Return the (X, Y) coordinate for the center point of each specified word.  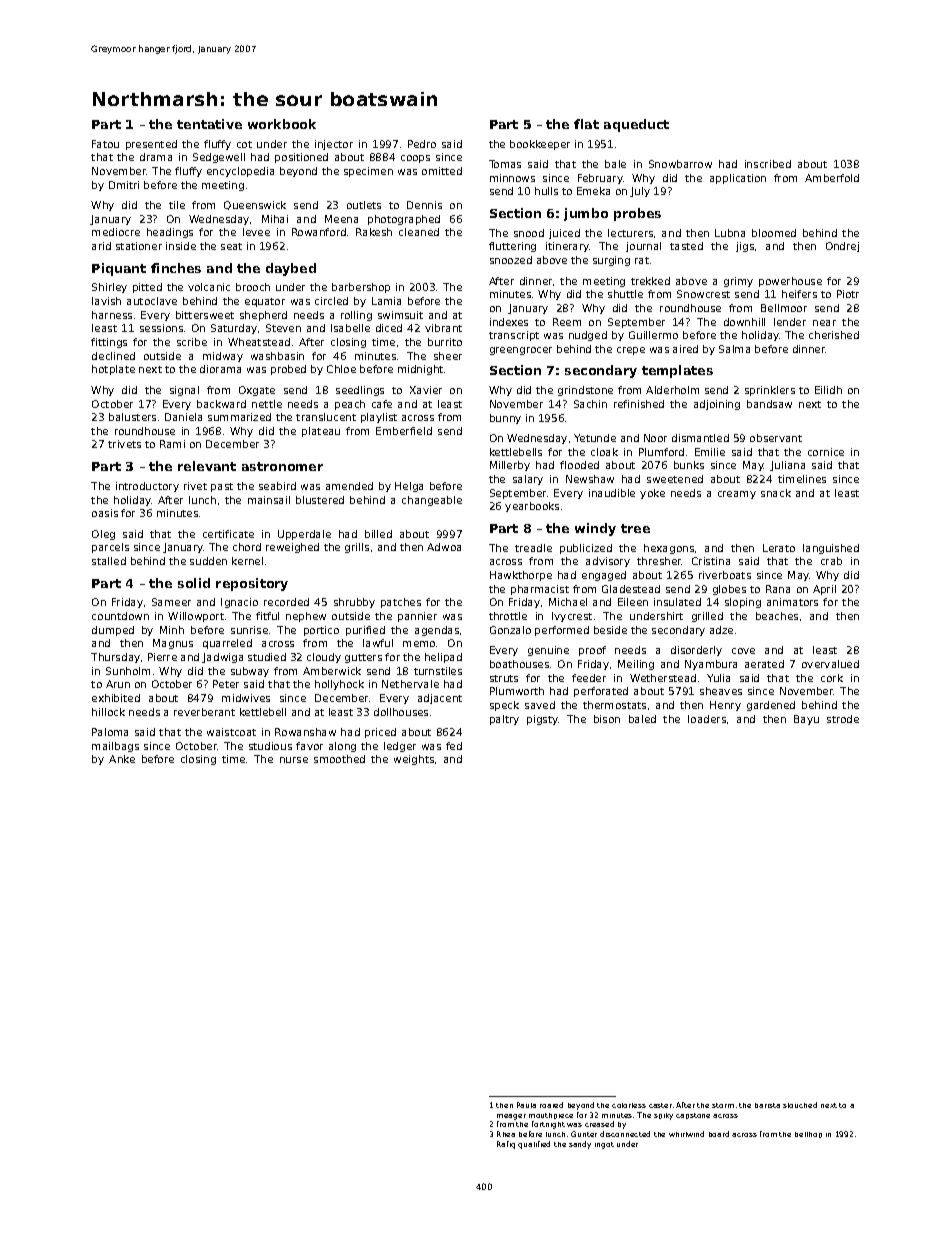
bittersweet (205, 315)
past (222, 487)
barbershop (361, 288)
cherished (834, 335)
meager (511, 1117)
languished (831, 549)
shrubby (354, 603)
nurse (294, 760)
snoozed (511, 260)
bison (607, 719)
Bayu (806, 720)
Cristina (711, 561)
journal (643, 247)
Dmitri (124, 185)
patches (401, 603)
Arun (118, 684)
